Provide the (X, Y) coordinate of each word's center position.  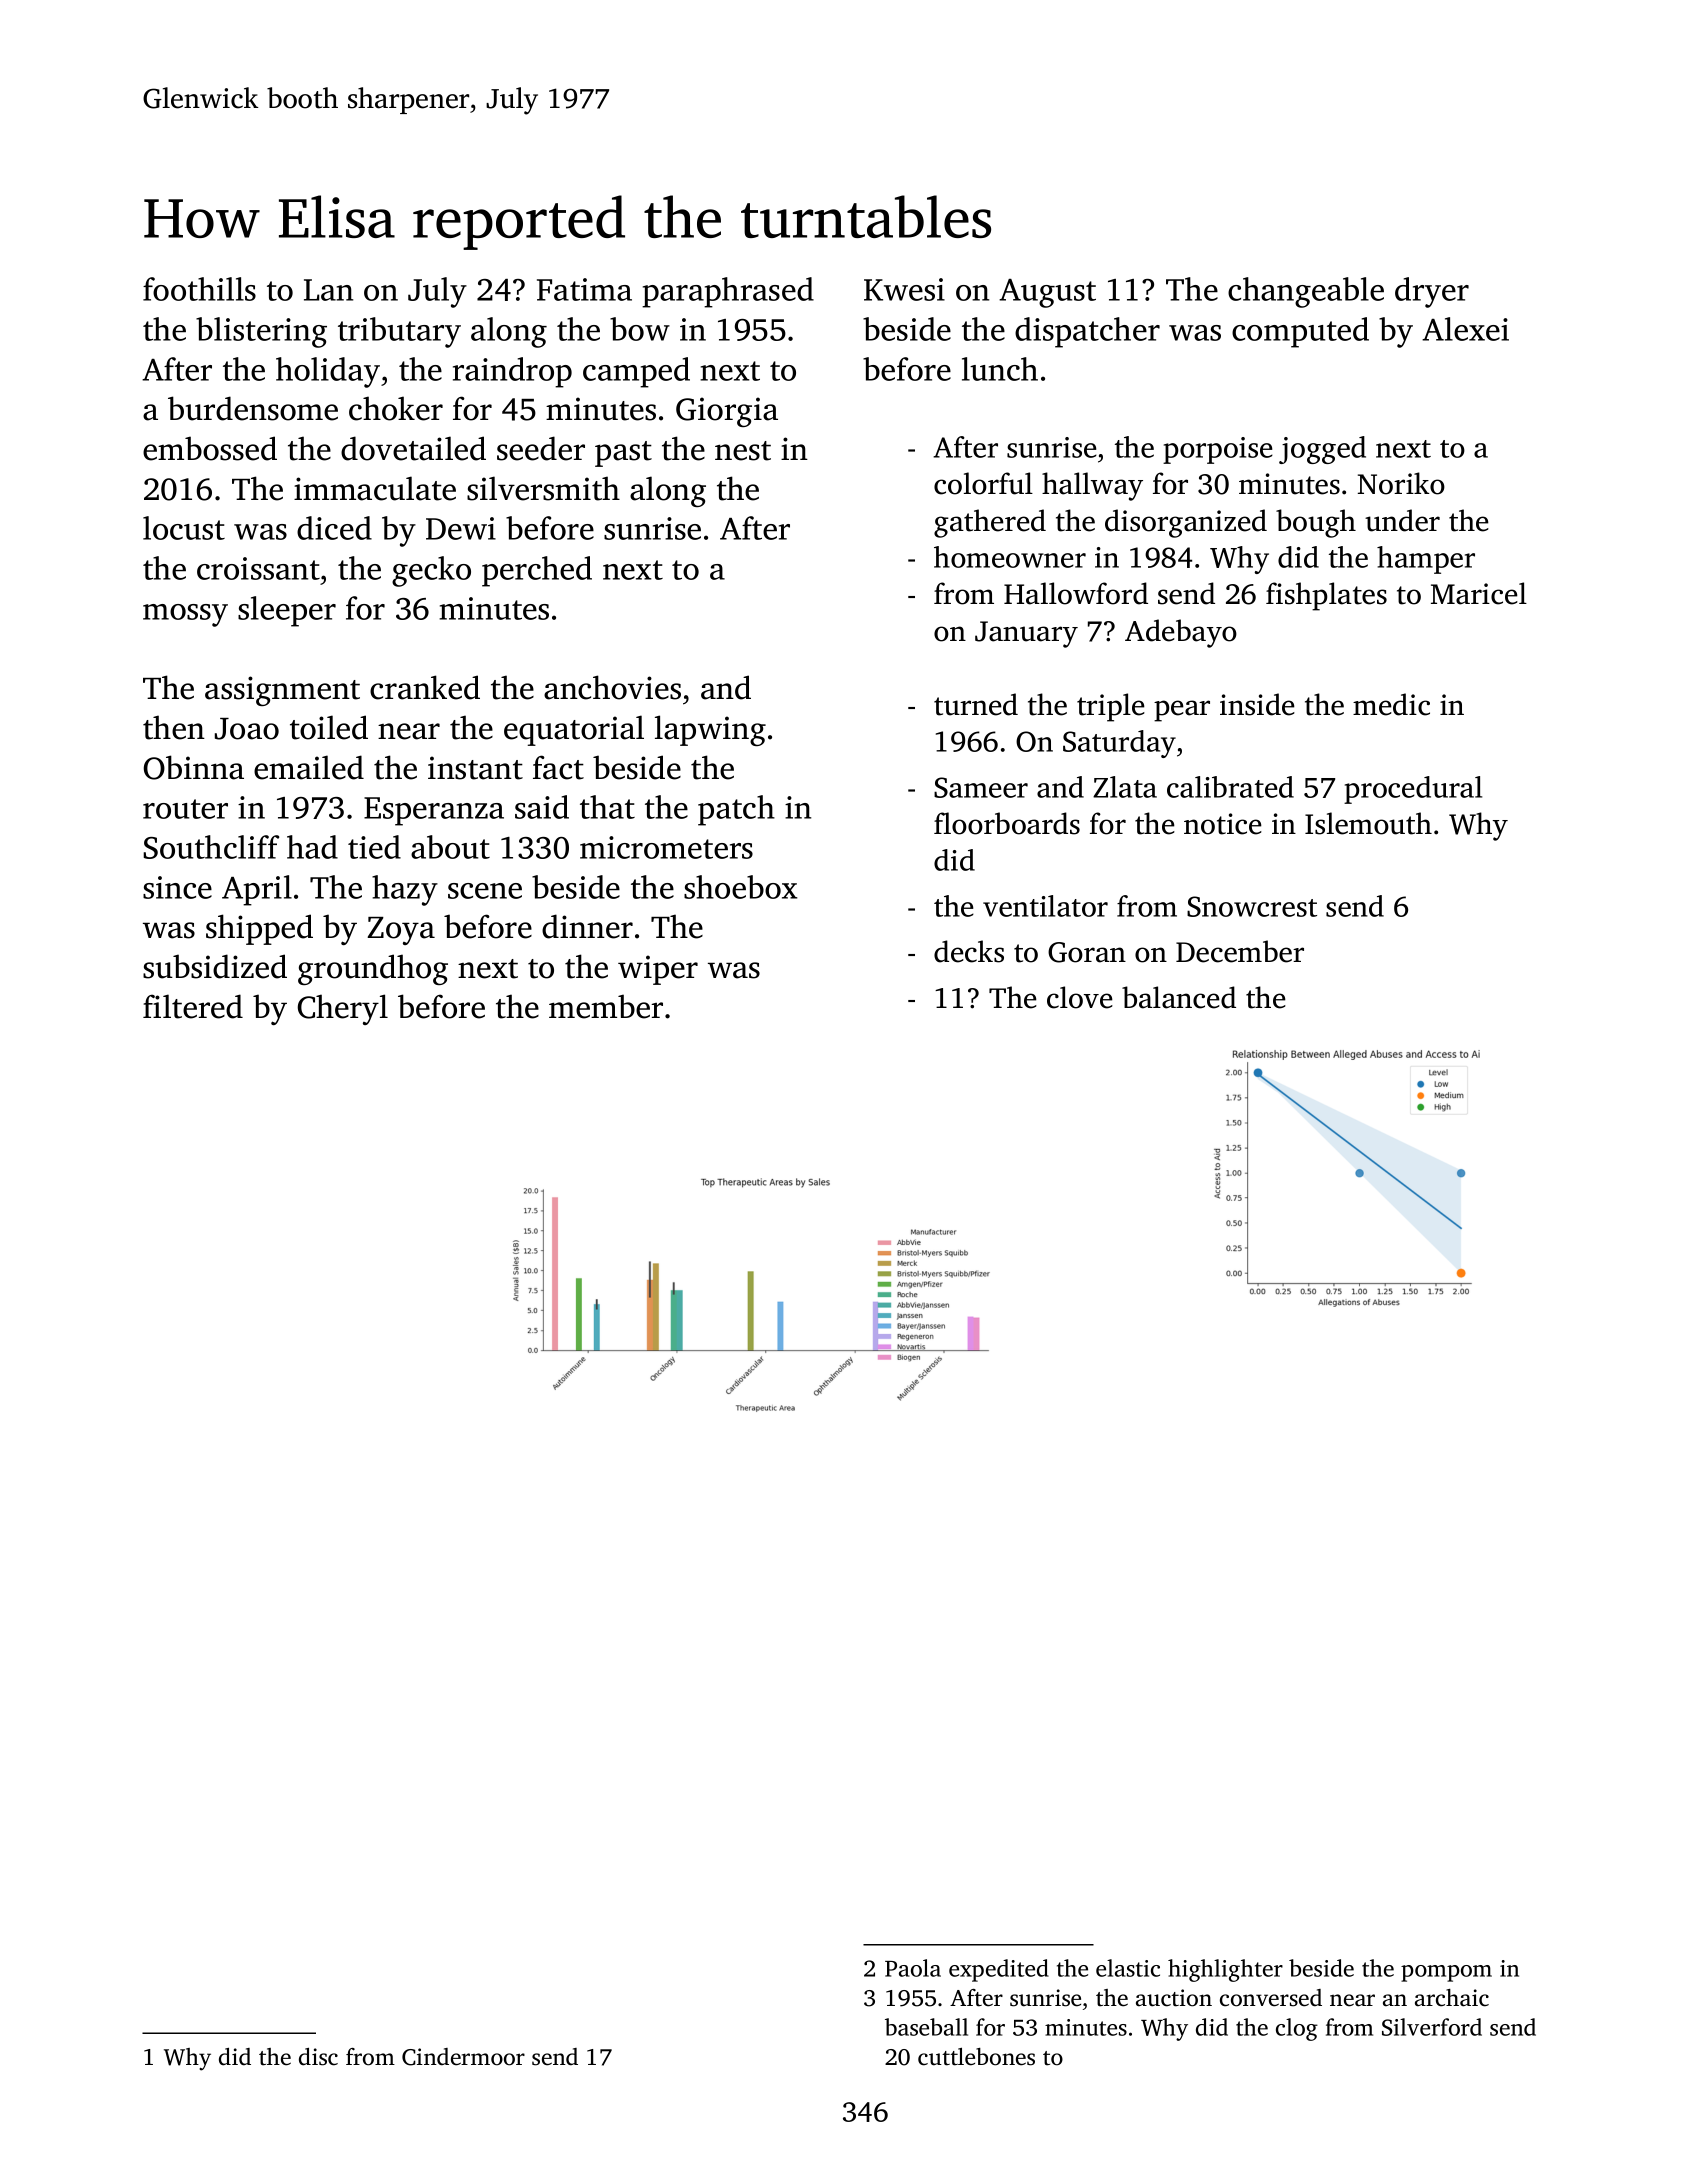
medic (1391, 704)
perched (537, 571)
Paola (913, 1968)
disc (318, 2057)
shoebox (740, 887)
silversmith (543, 488)
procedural (1413, 790)
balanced (1179, 997)
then (174, 727)
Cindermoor (463, 2057)
